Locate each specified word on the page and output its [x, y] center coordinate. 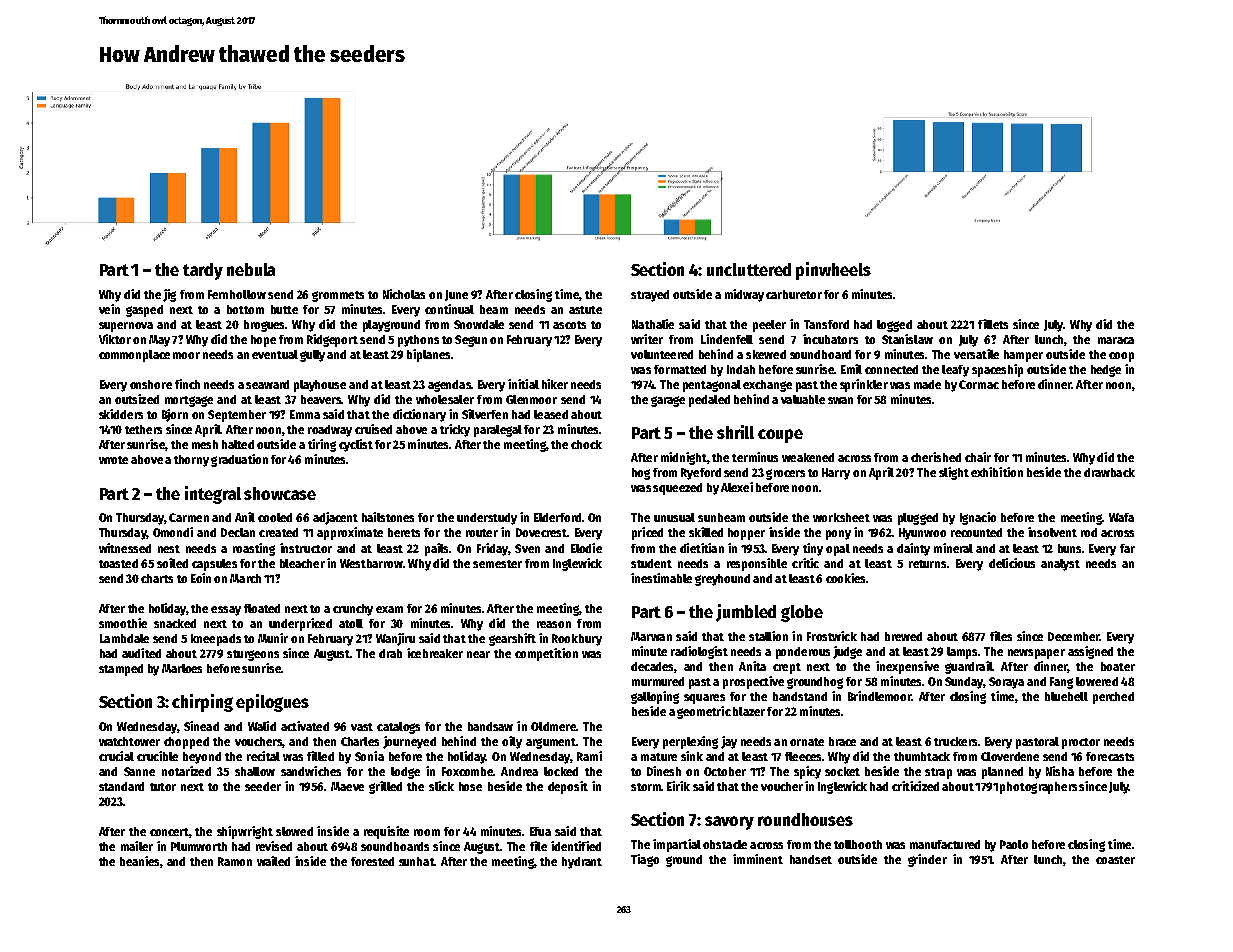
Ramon [235, 861]
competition [546, 654]
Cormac [979, 384]
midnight [684, 458]
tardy [203, 271]
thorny [191, 461]
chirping [202, 703]
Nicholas [404, 294]
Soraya [1006, 683]
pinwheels [833, 271]
